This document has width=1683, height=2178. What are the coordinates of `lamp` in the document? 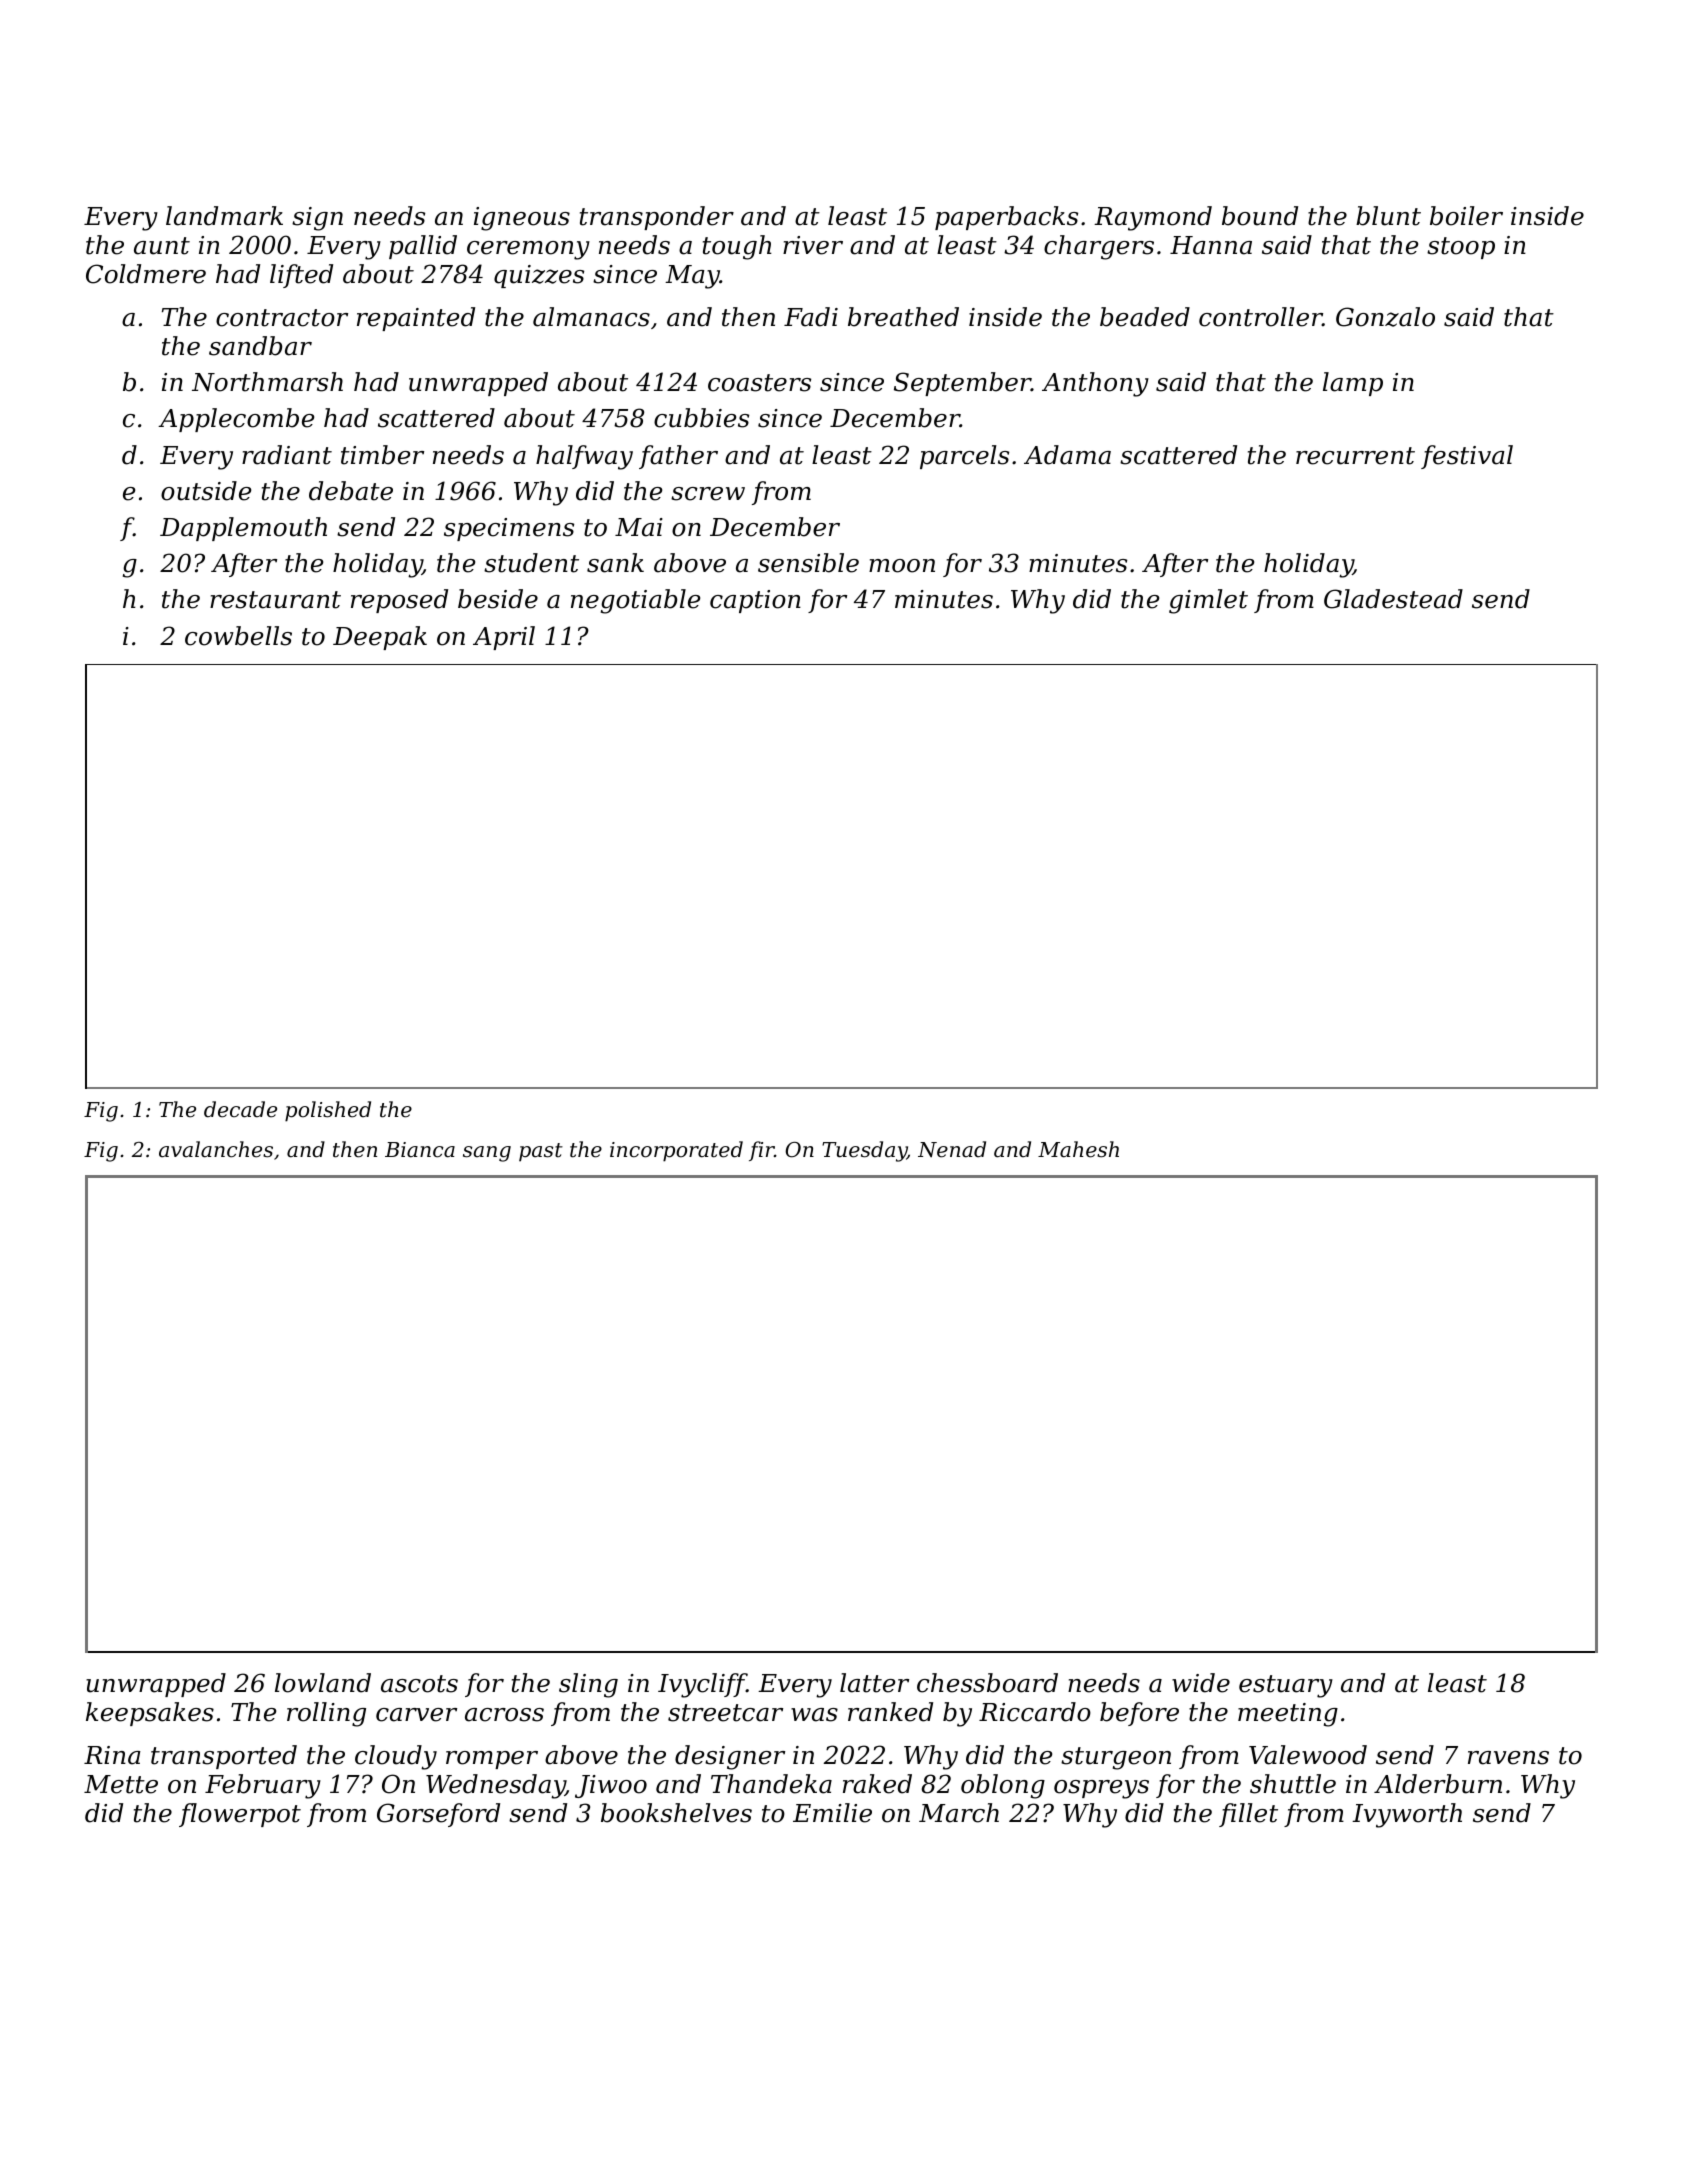 It's located at (1353, 384).
